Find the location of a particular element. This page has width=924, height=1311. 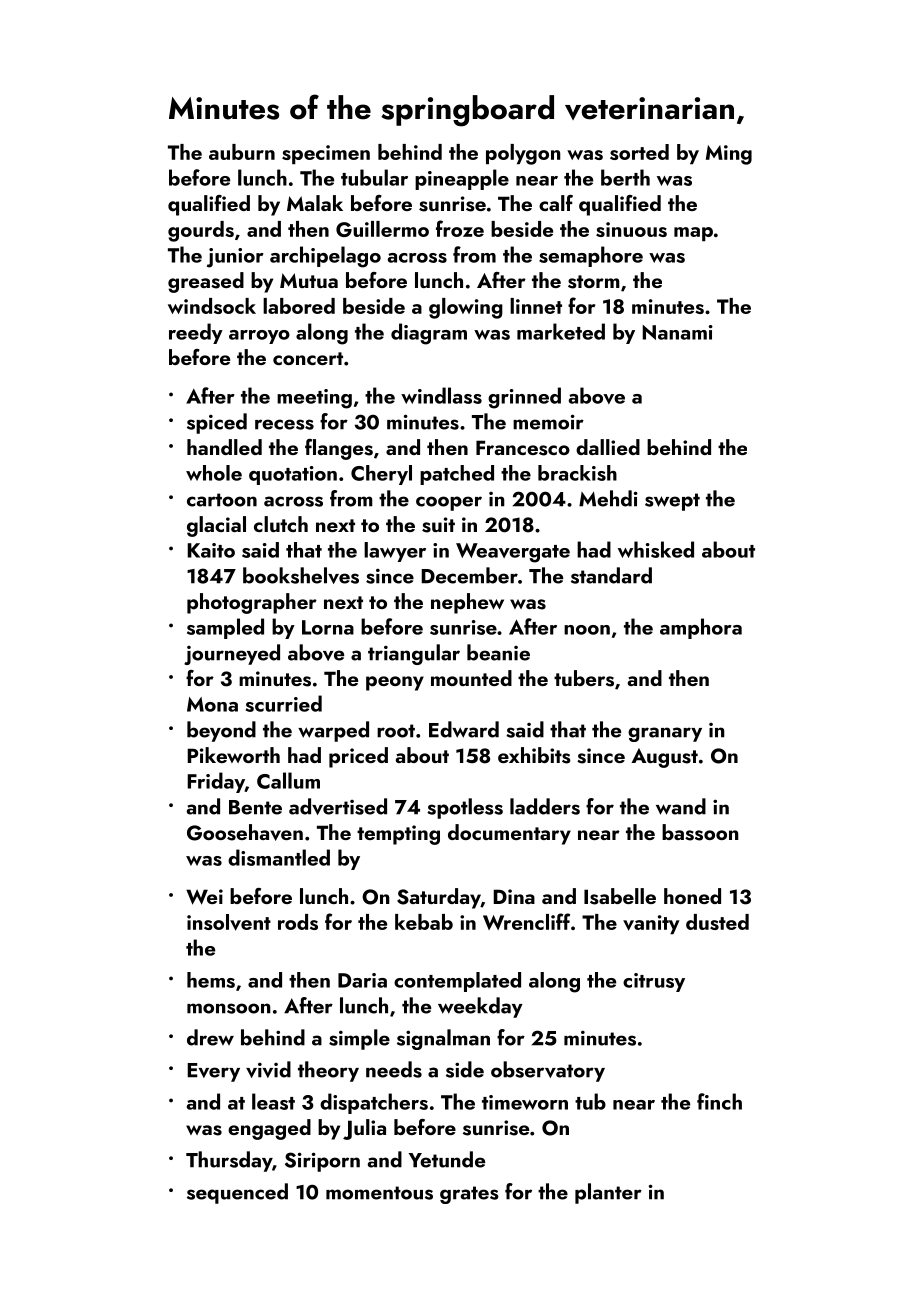

bassoon is located at coordinates (700, 832).
